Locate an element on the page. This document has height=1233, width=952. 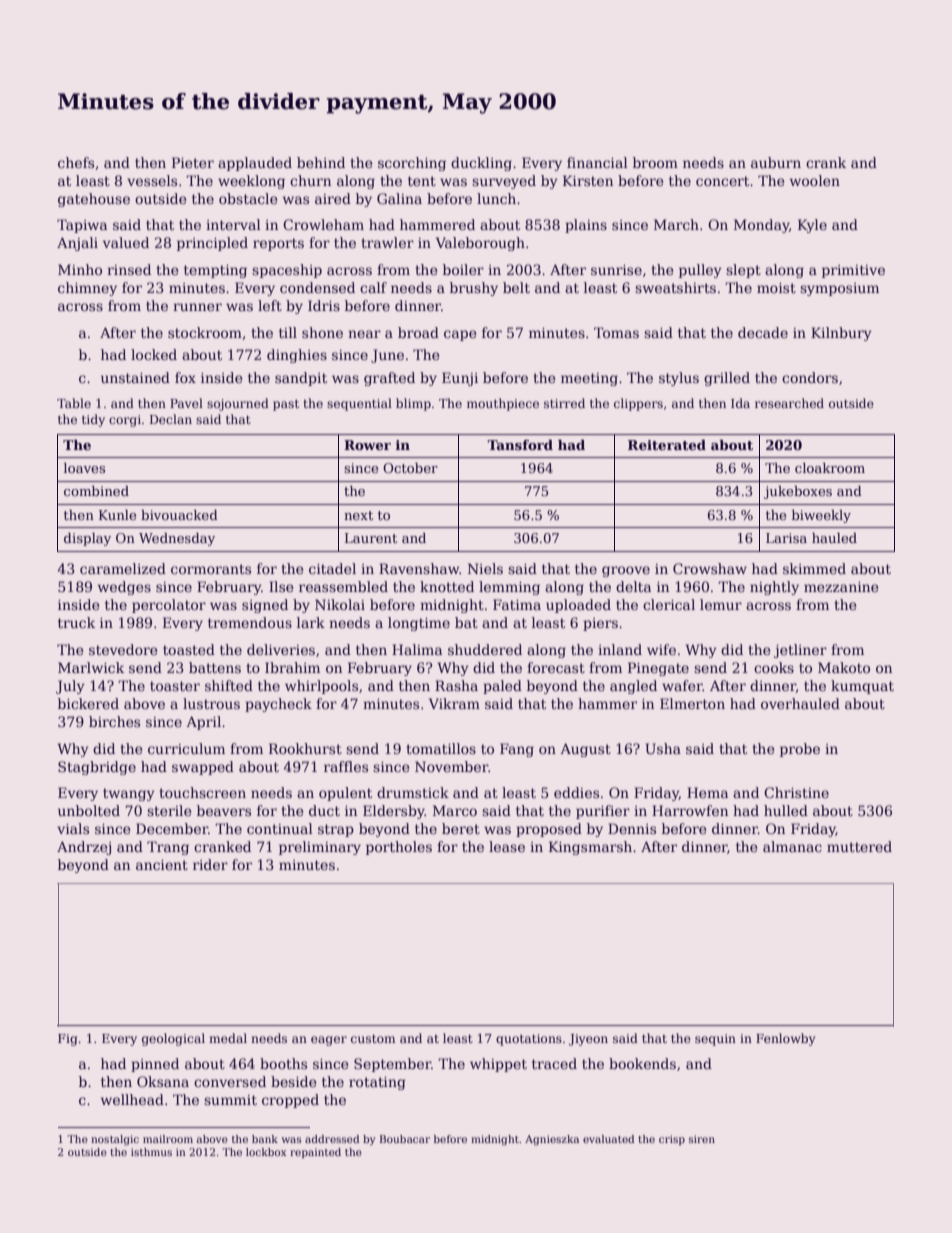
chimney is located at coordinates (87, 289).
